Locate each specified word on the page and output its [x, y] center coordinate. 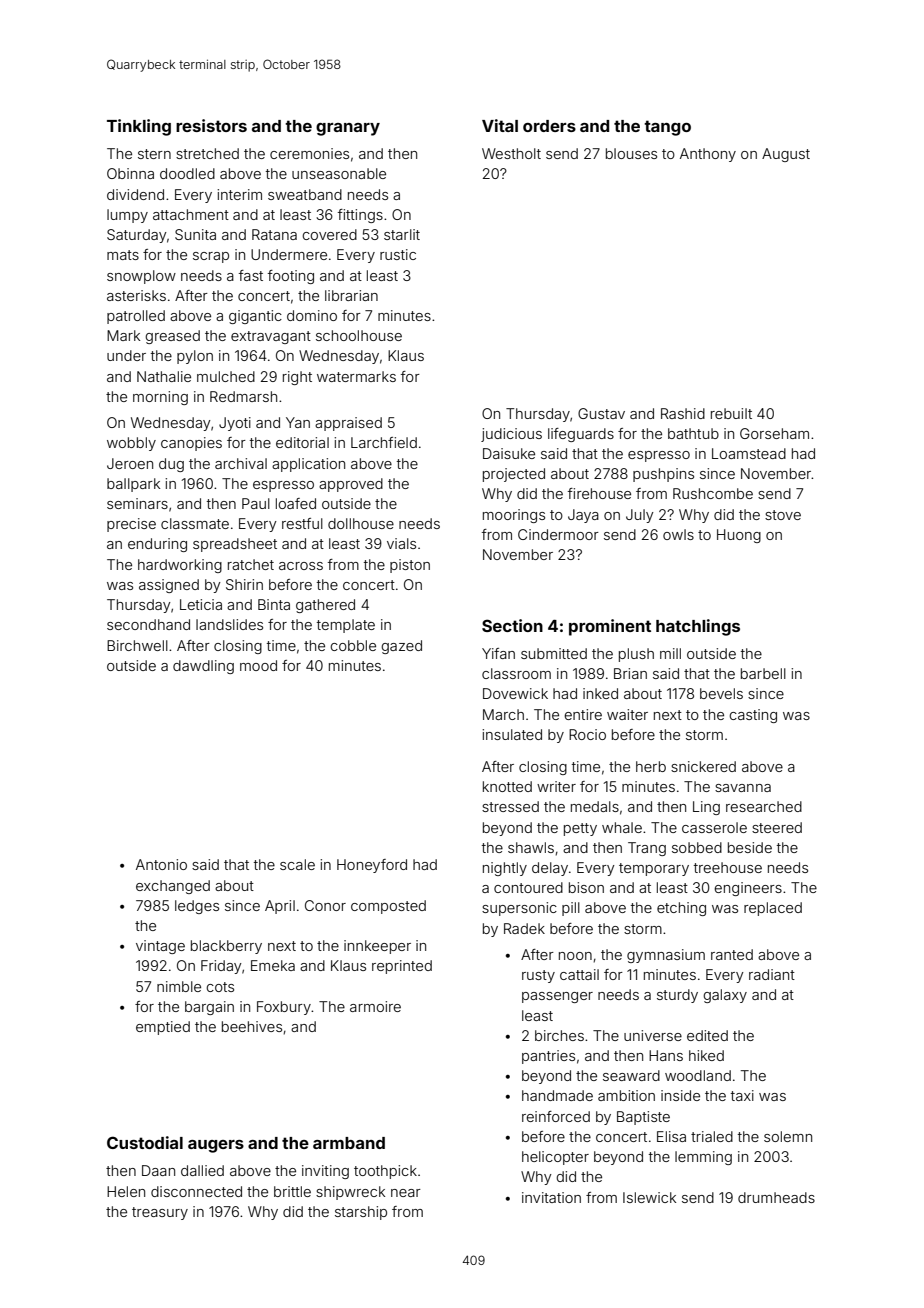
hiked [706, 1055]
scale [297, 864]
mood [258, 665]
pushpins [663, 475]
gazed [401, 647]
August [786, 155]
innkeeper [377, 947]
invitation [551, 1197]
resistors [211, 125]
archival [241, 463]
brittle [292, 1191]
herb [651, 766]
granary [348, 129]
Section [512, 625]
